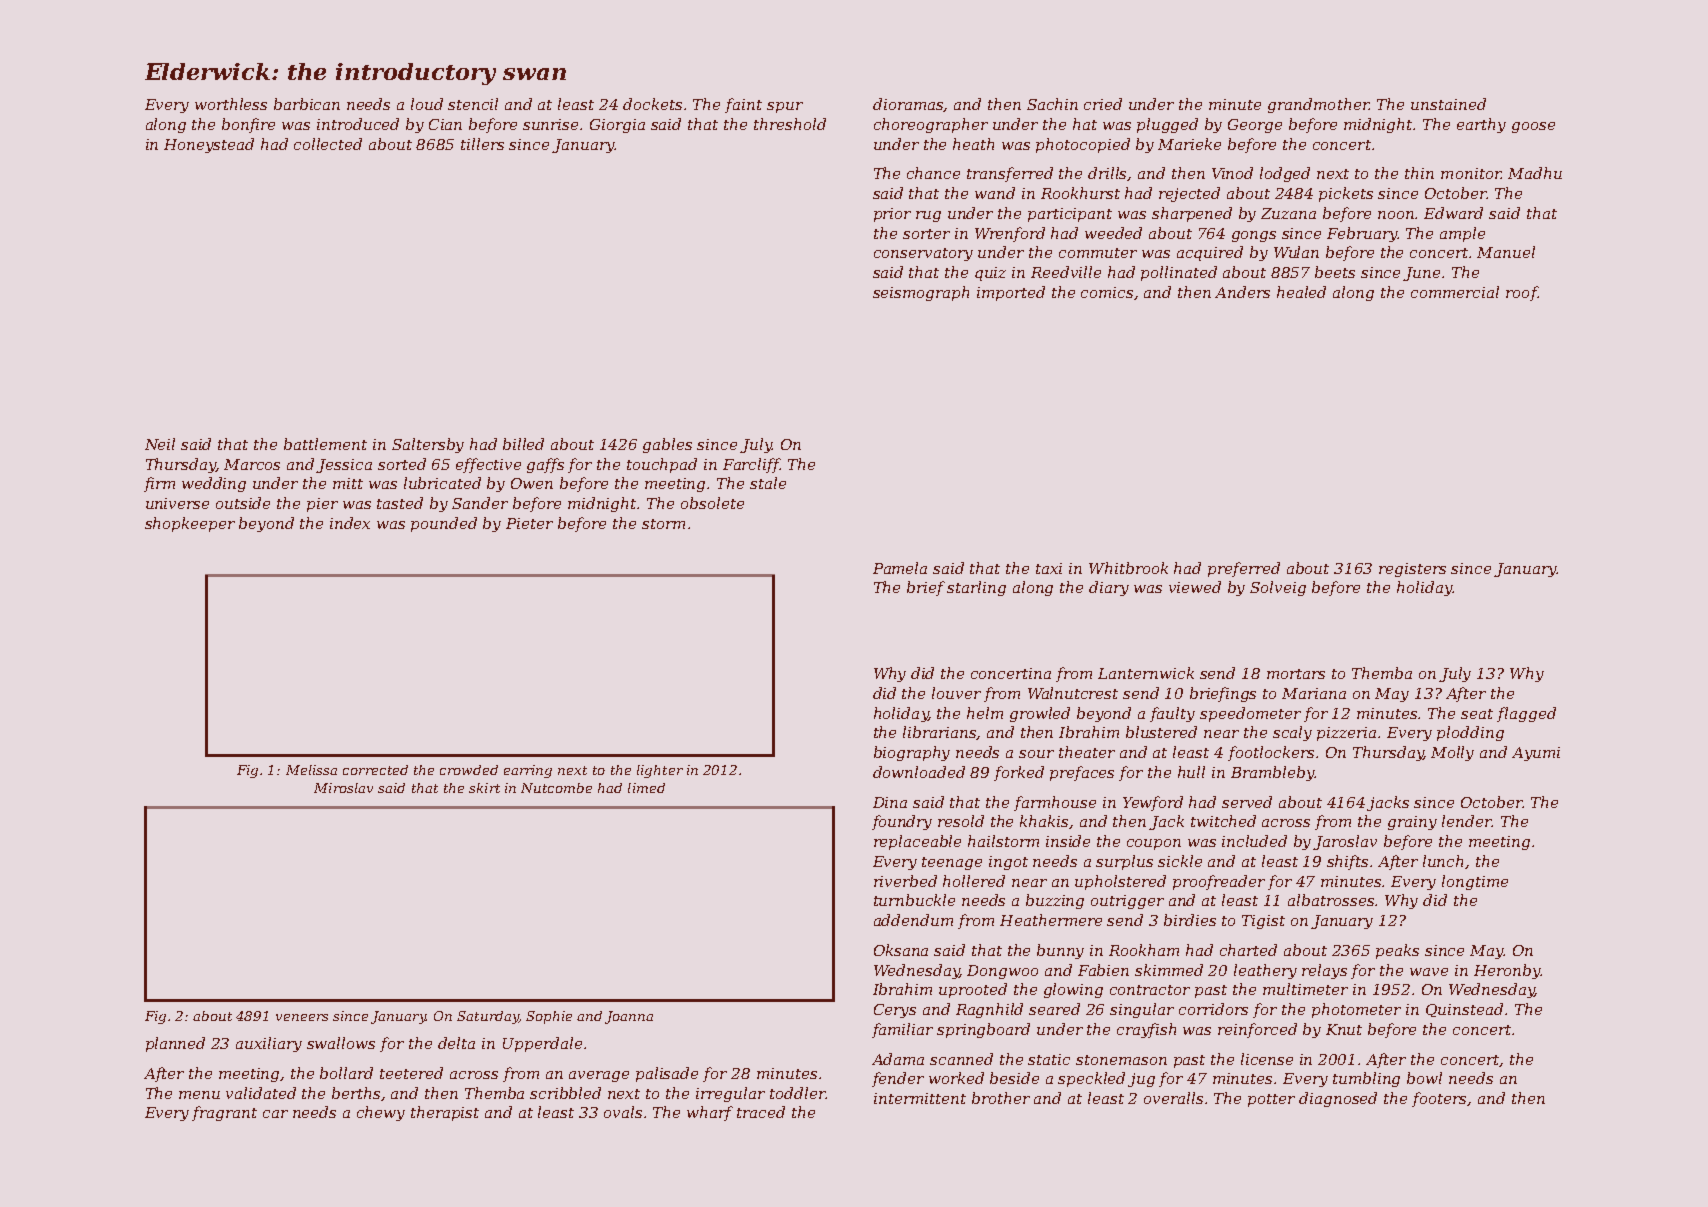 Image resolution: width=1708 pixels, height=1207 pixels. What do you see at coordinates (921, 293) in the document?
I see `seismograph` at bounding box center [921, 293].
